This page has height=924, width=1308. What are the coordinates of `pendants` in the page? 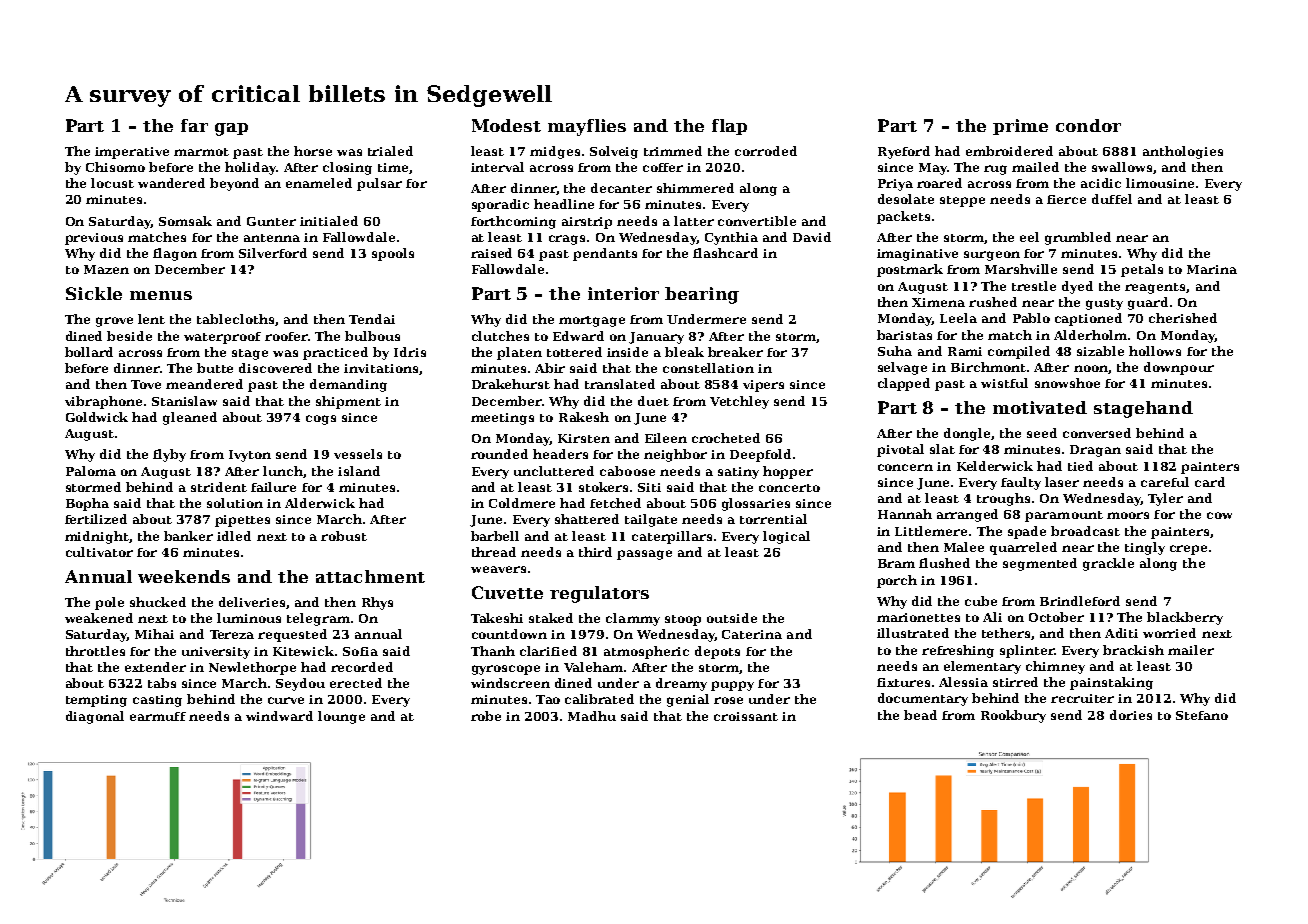 It's located at (605, 254).
